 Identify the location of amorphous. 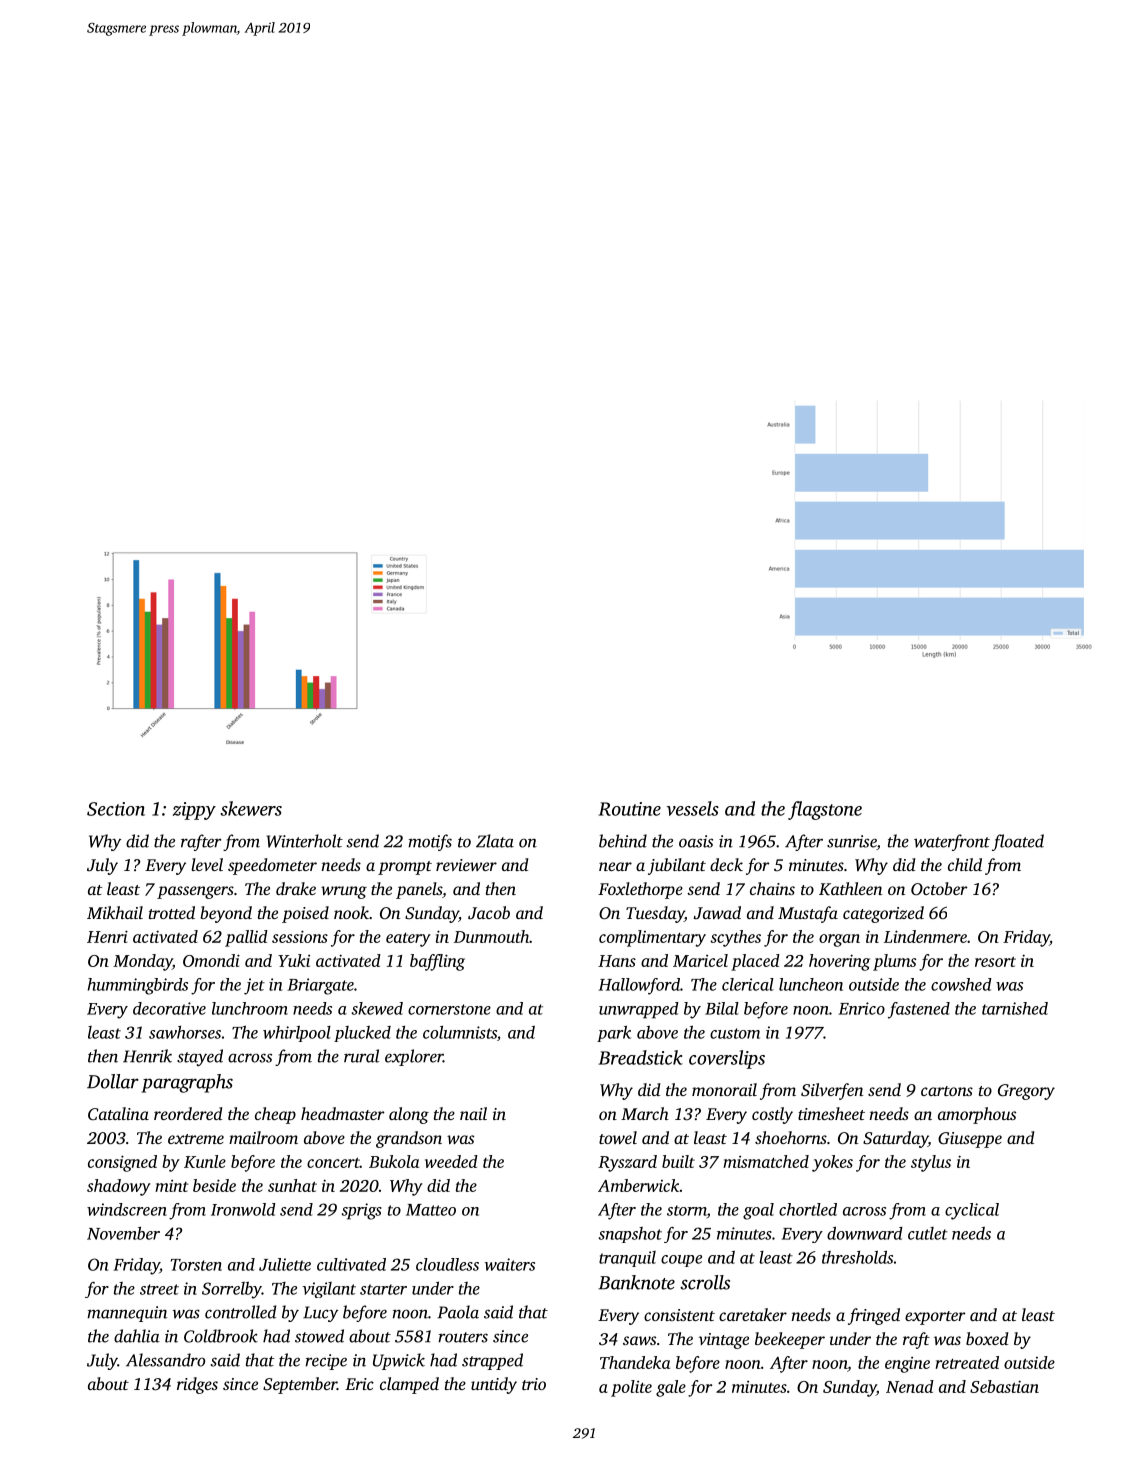
(977, 1115).
